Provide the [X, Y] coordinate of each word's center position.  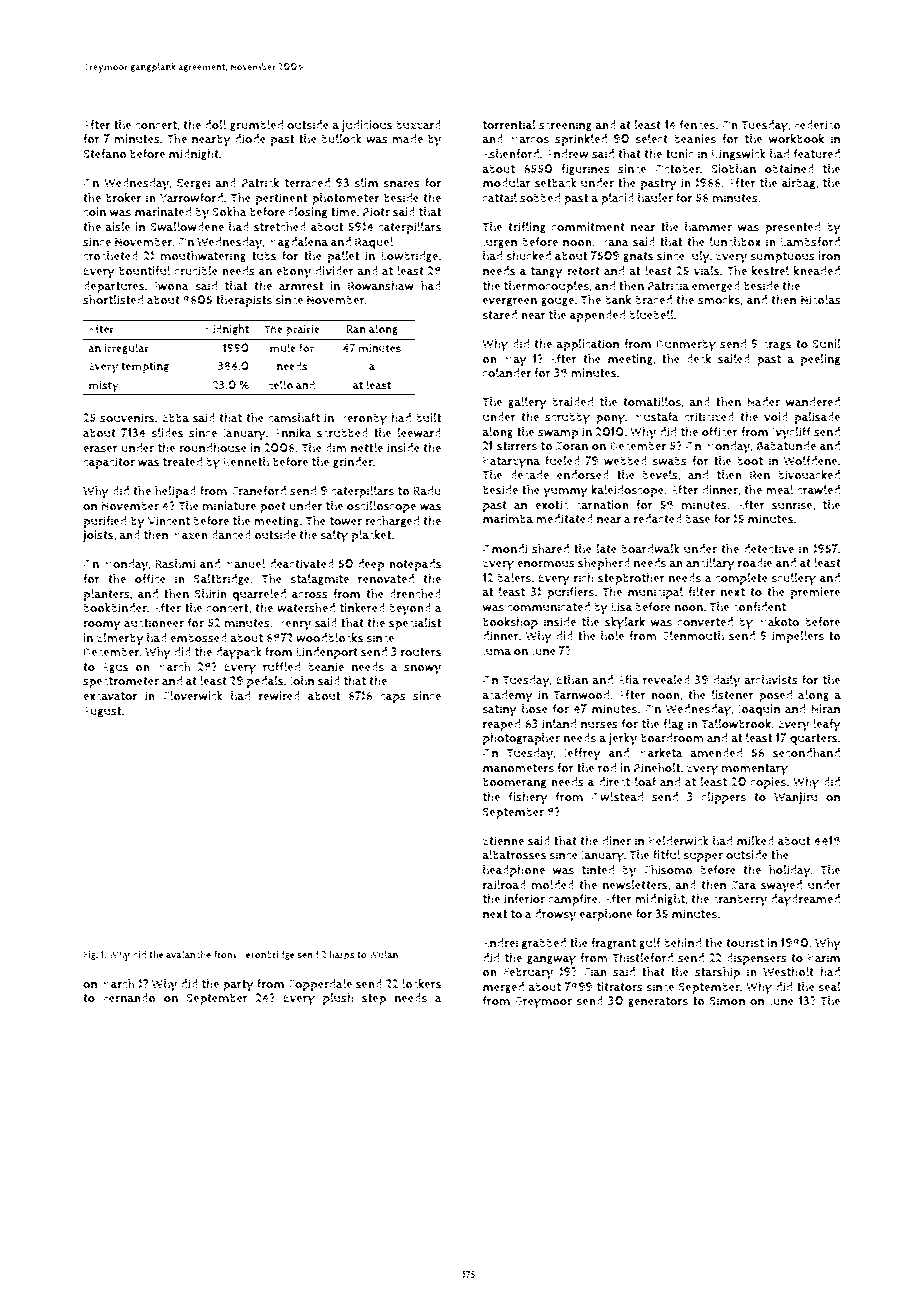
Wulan [383, 954]
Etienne [503, 840]
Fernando [129, 998]
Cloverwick [193, 696]
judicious [367, 126]
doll [215, 125]
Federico [817, 125]
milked [755, 841]
